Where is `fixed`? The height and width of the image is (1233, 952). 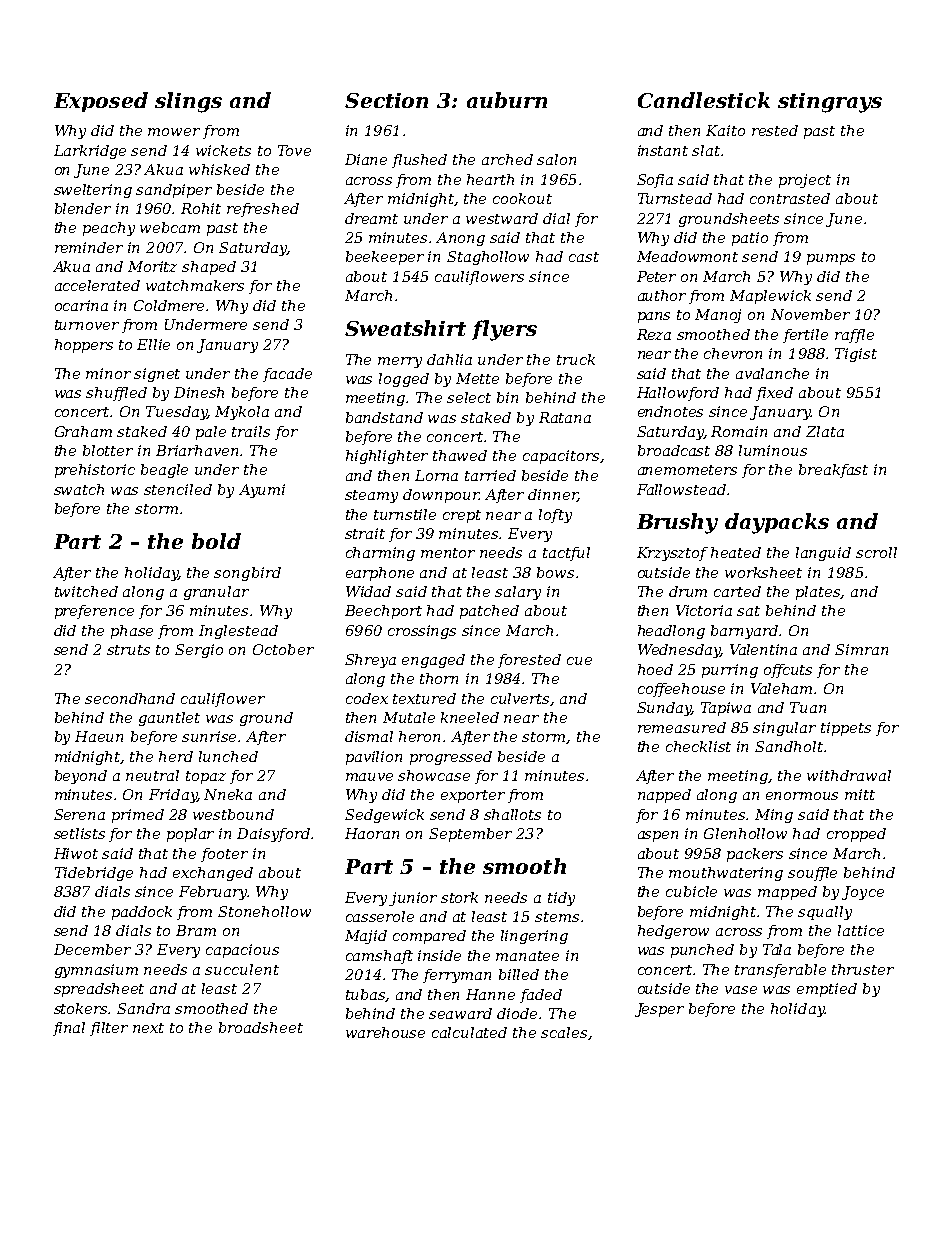 fixed is located at coordinates (774, 394).
